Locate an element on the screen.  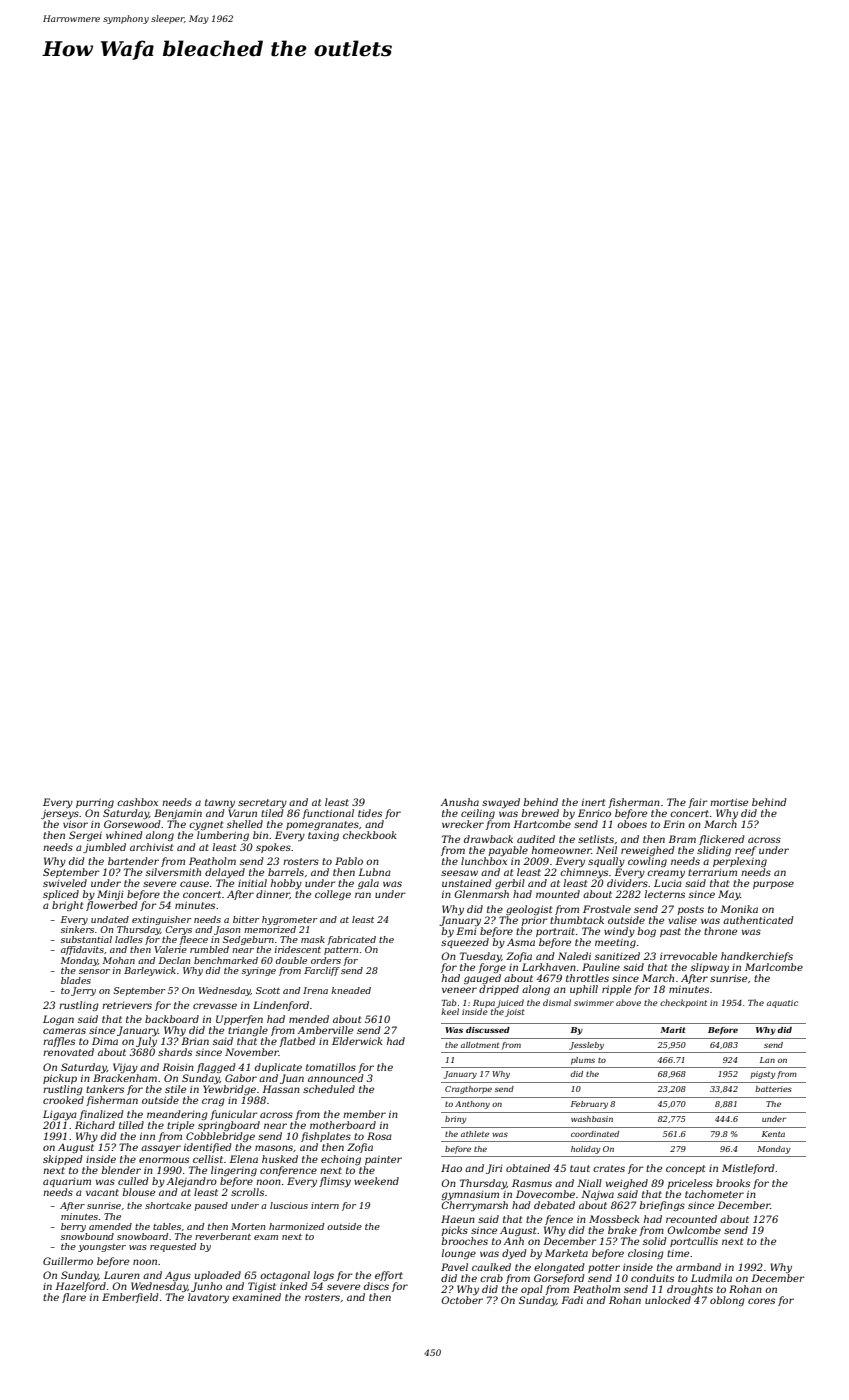
finalized is located at coordinates (101, 1115).
